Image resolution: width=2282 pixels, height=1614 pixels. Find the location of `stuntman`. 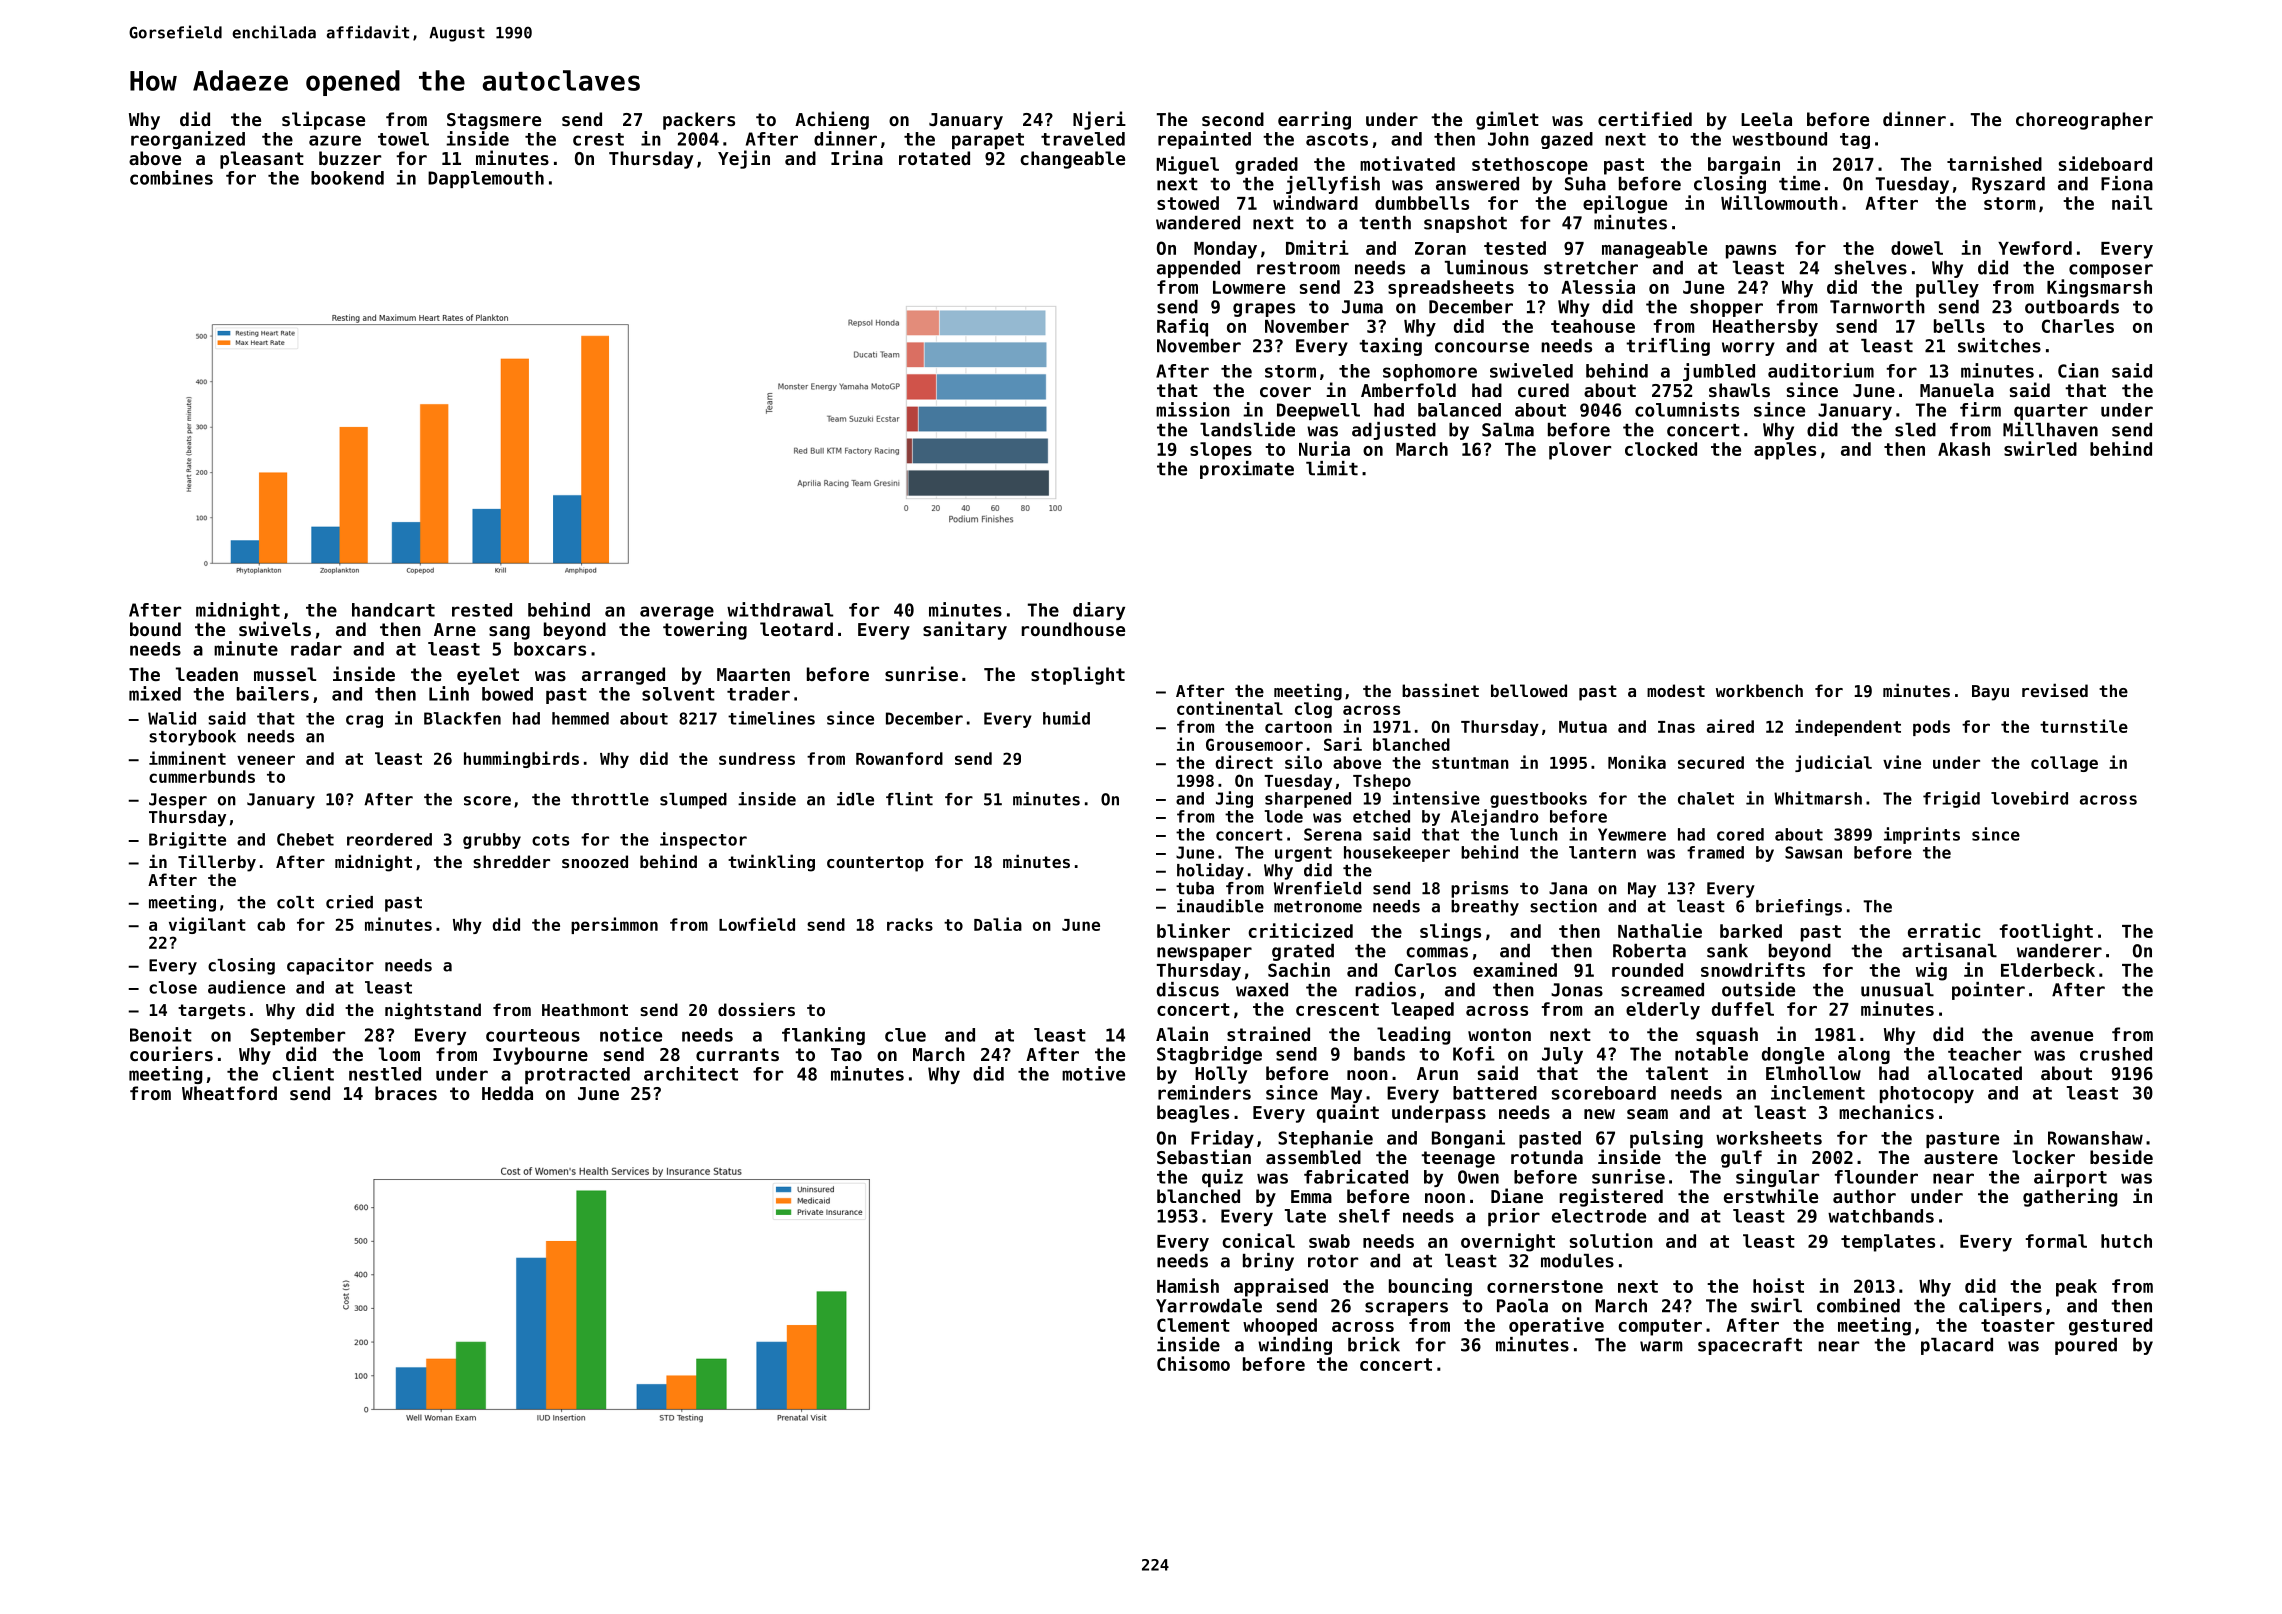

stuntman is located at coordinates (1470, 763).
